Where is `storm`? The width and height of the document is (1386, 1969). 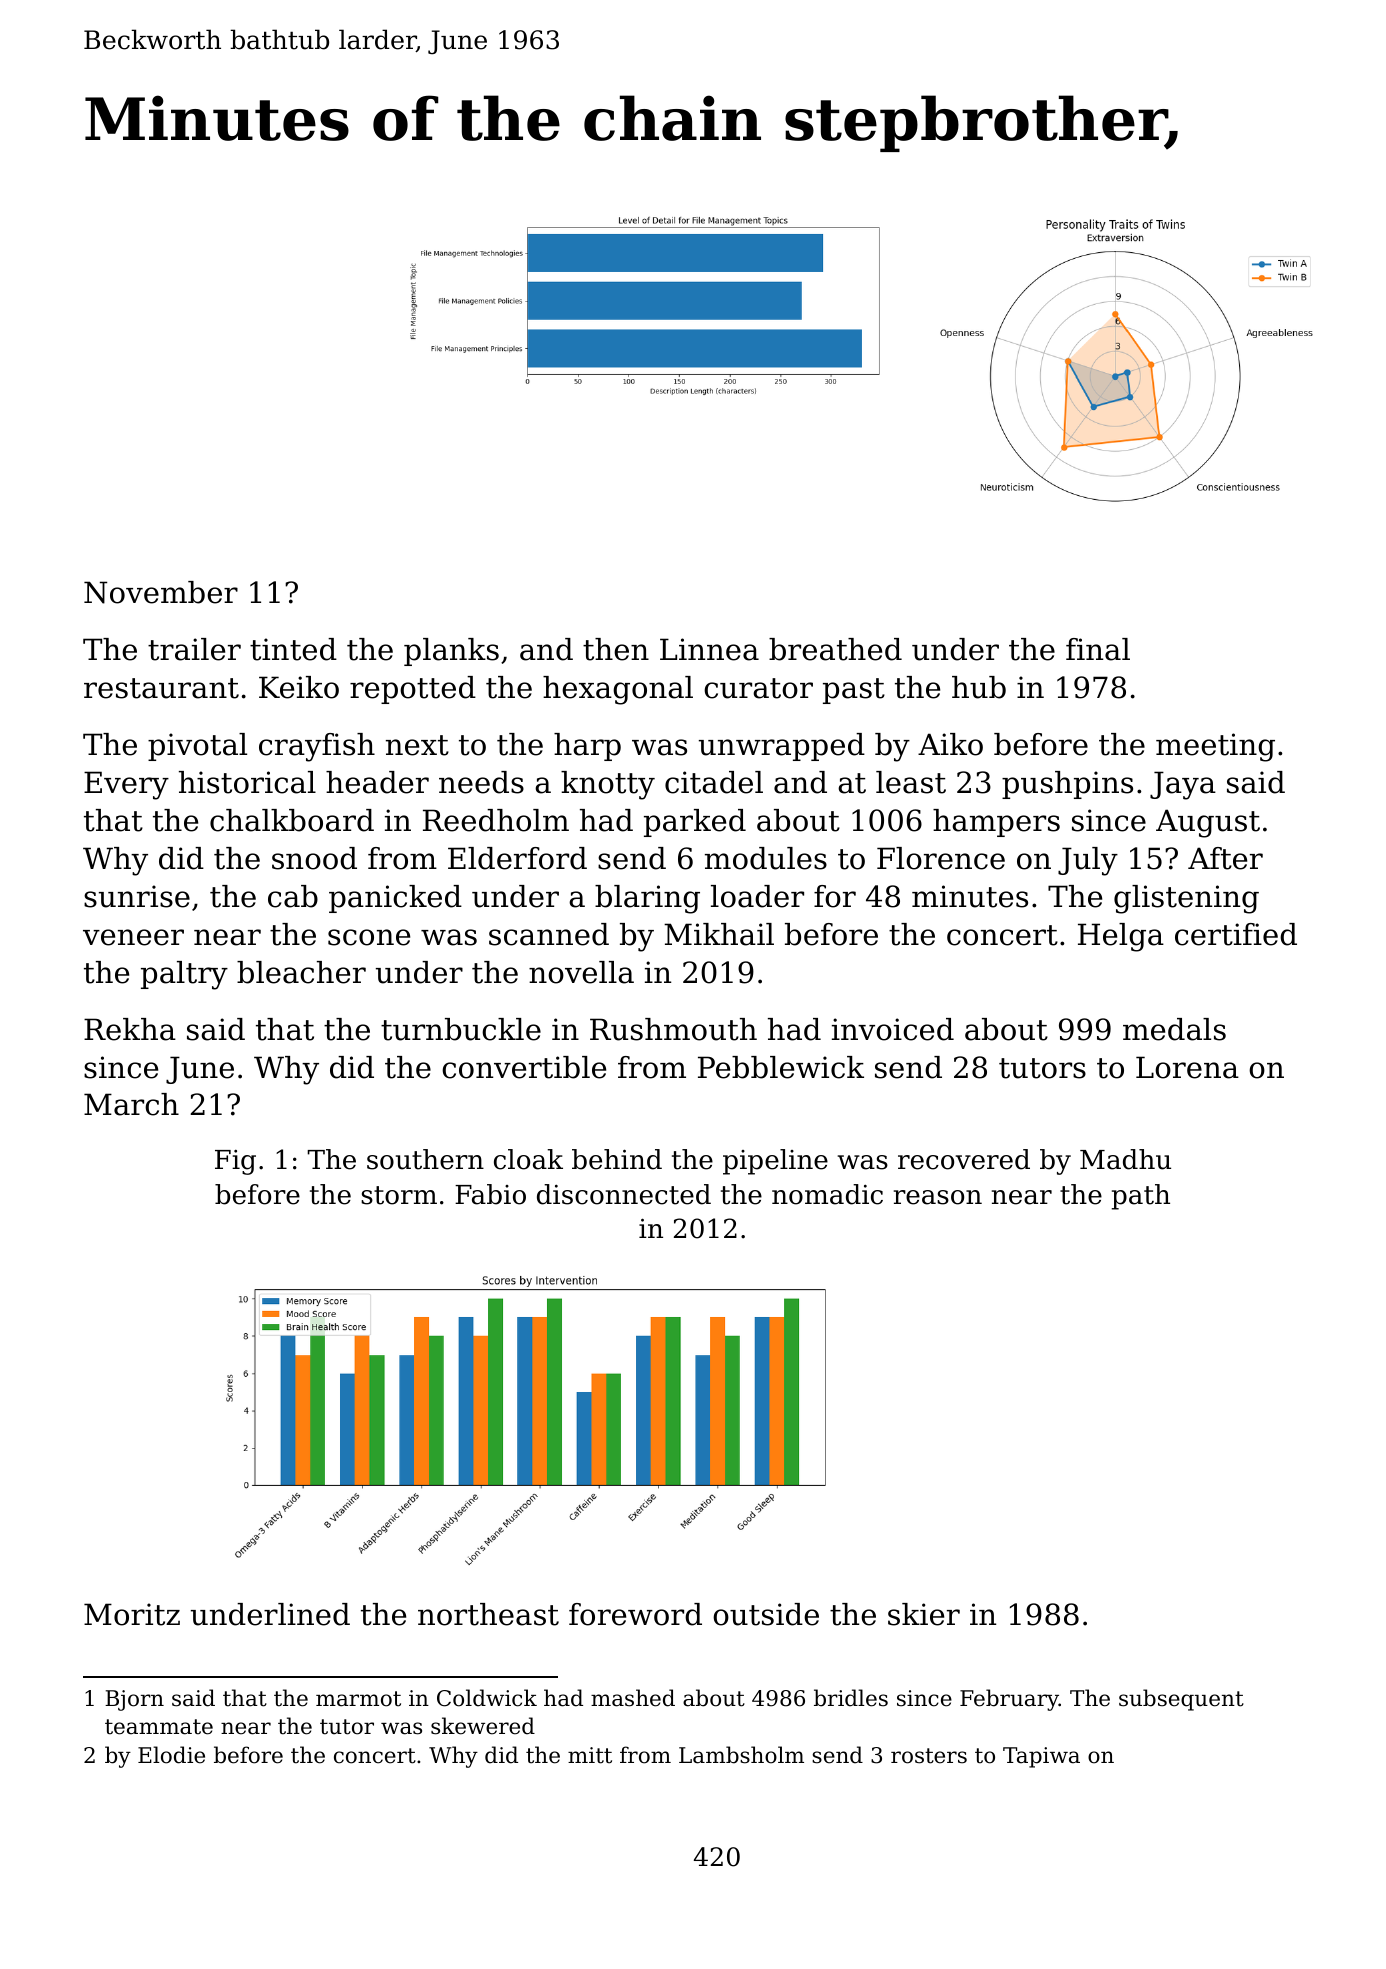
storm is located at coordinates (399, 1195).
